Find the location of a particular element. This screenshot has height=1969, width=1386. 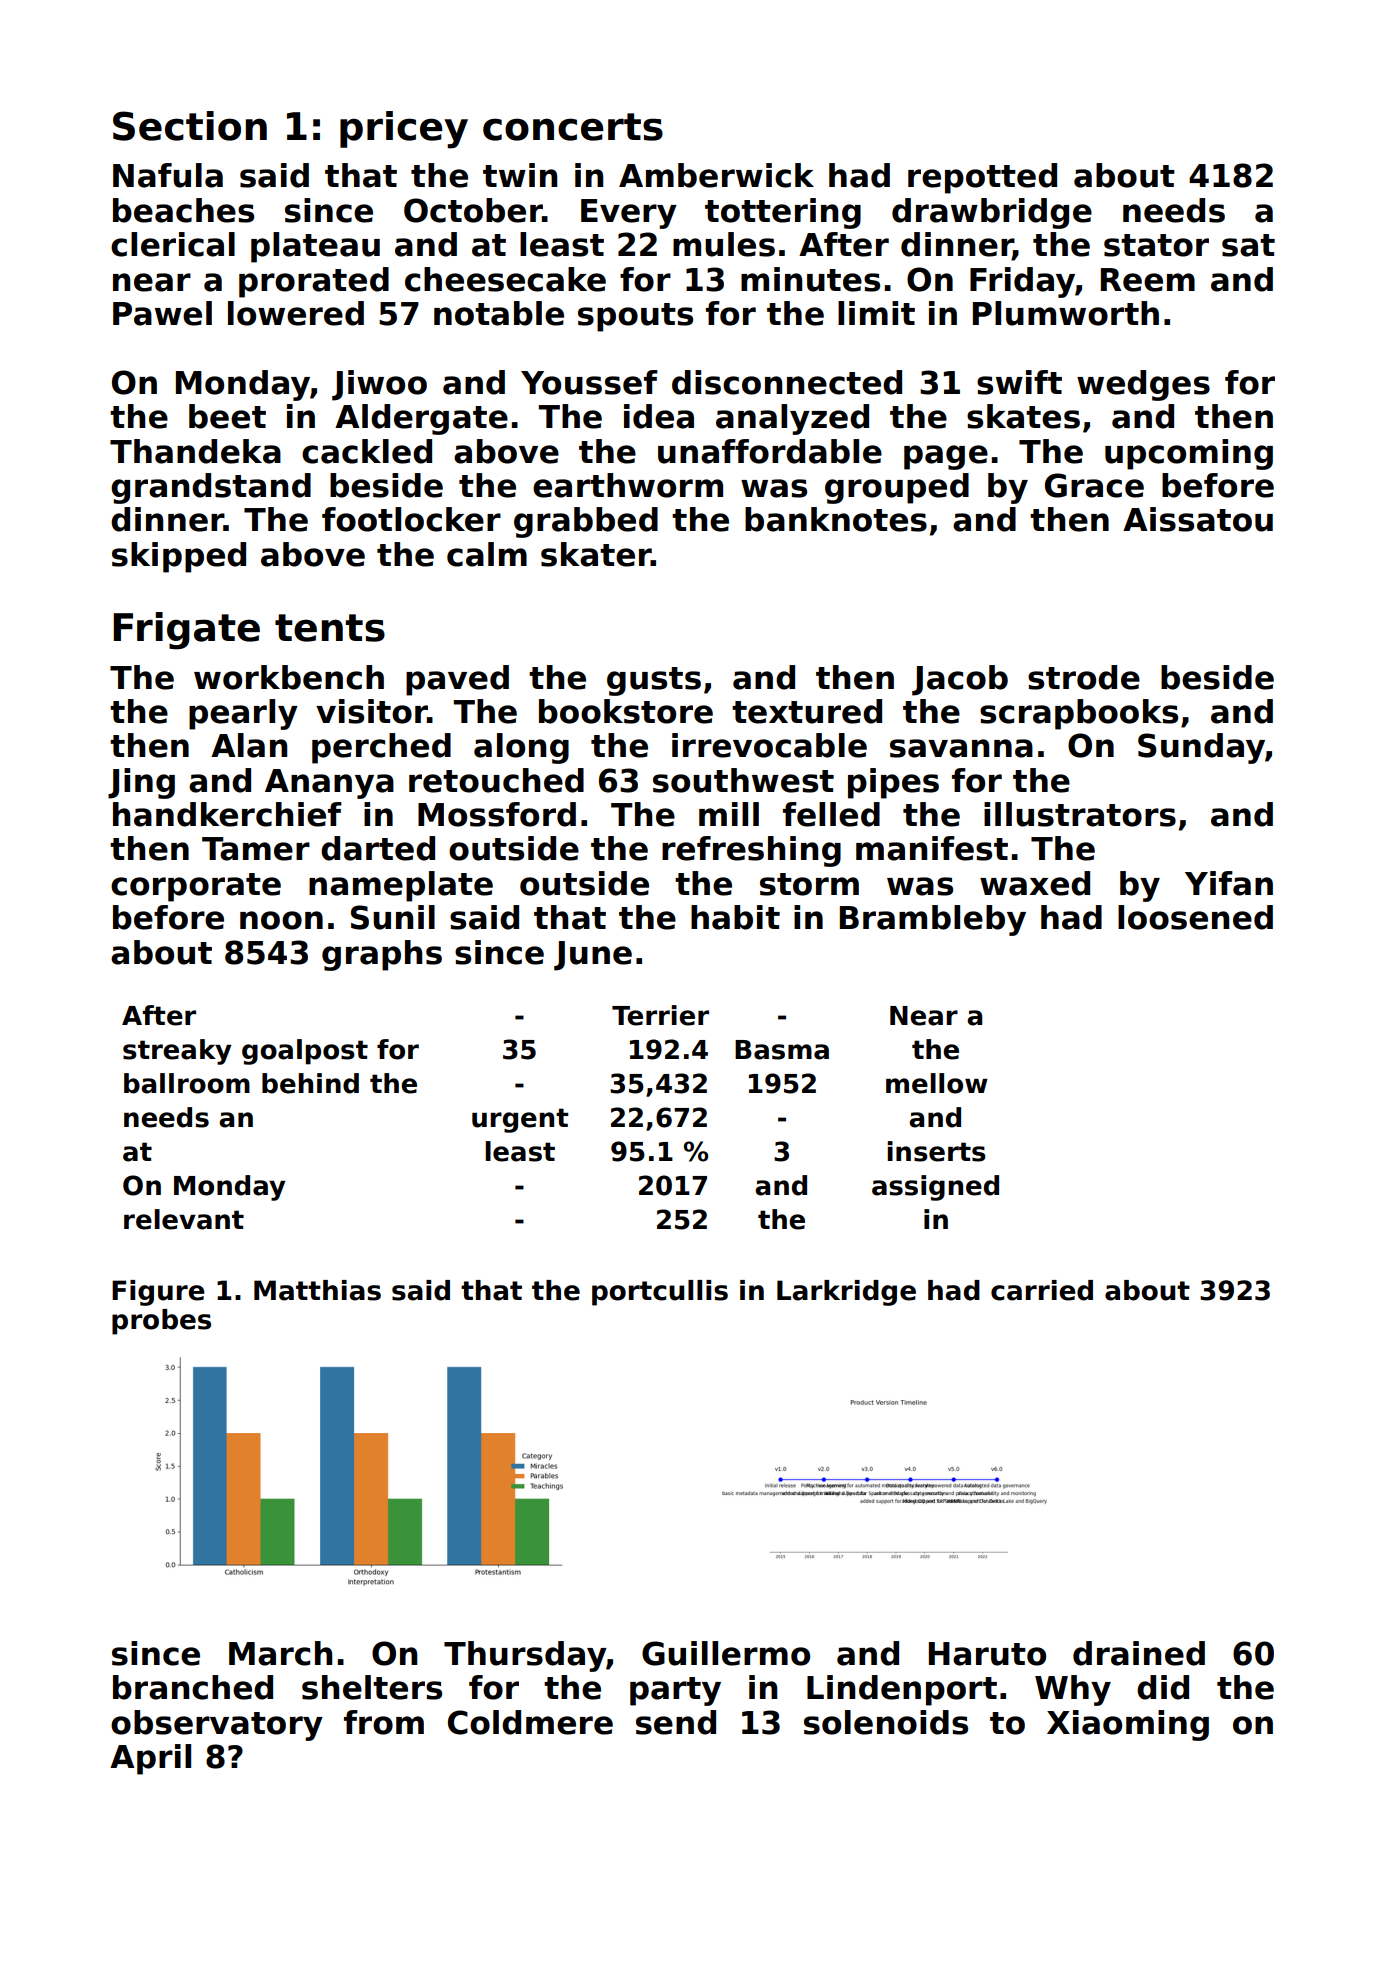

Yifan is located at coordinates (1229, 883).
